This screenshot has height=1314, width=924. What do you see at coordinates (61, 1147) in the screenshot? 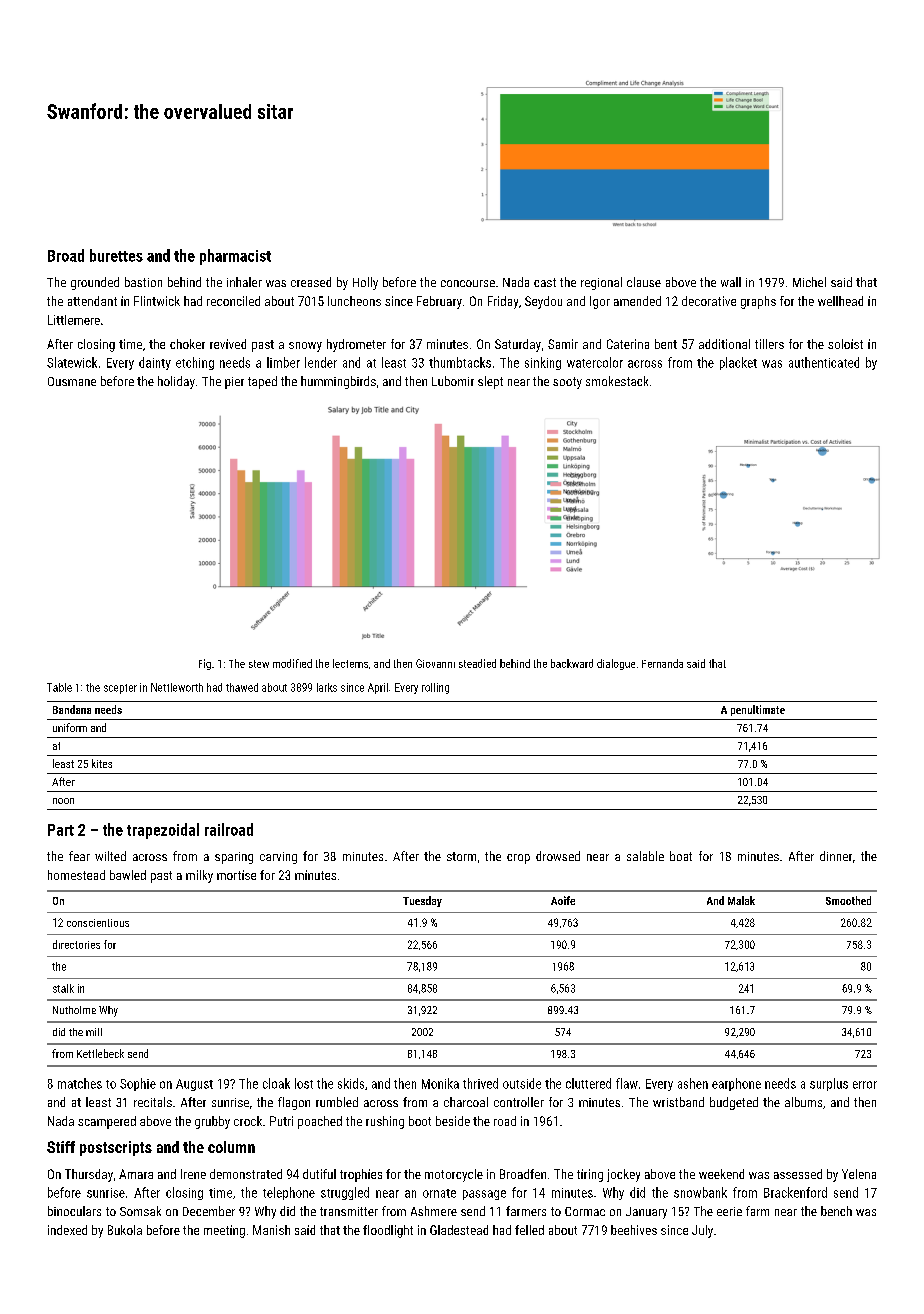
I see `Stiff` at bounding box center [61, 1147].
